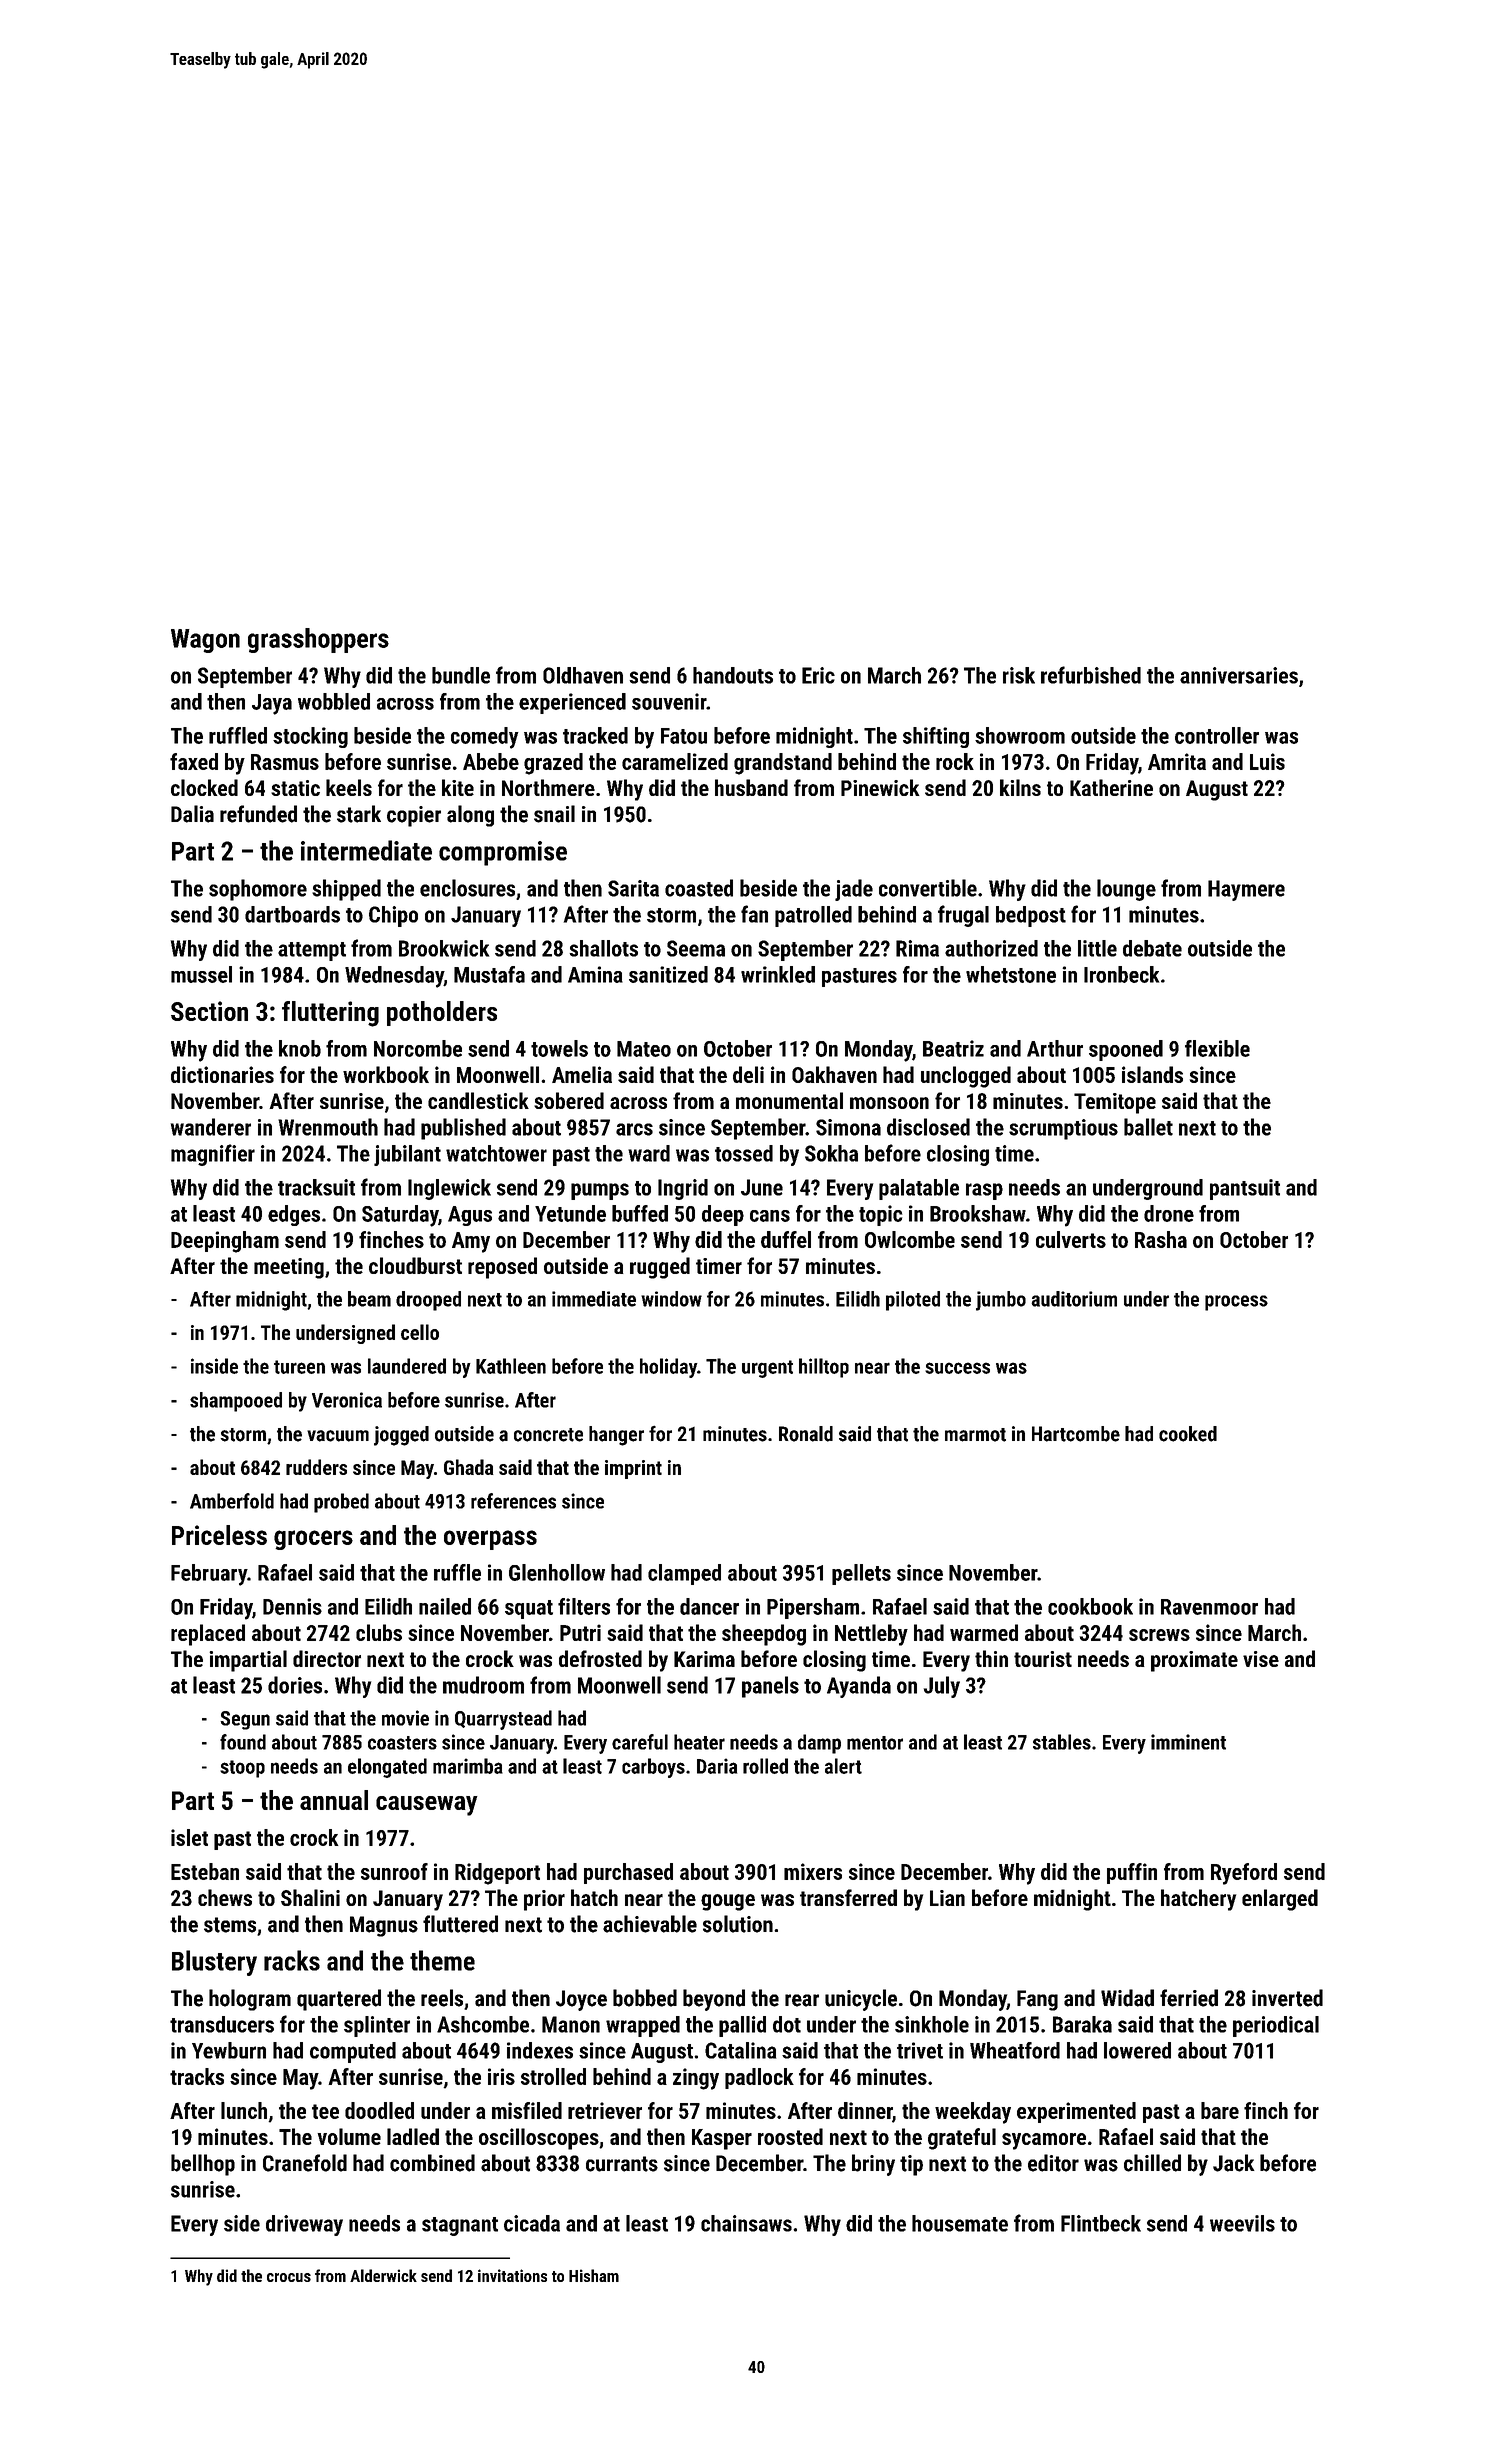  Describe the element at coordinates (1101, 2223) in the page. I see `Flintbeck` at that location.
